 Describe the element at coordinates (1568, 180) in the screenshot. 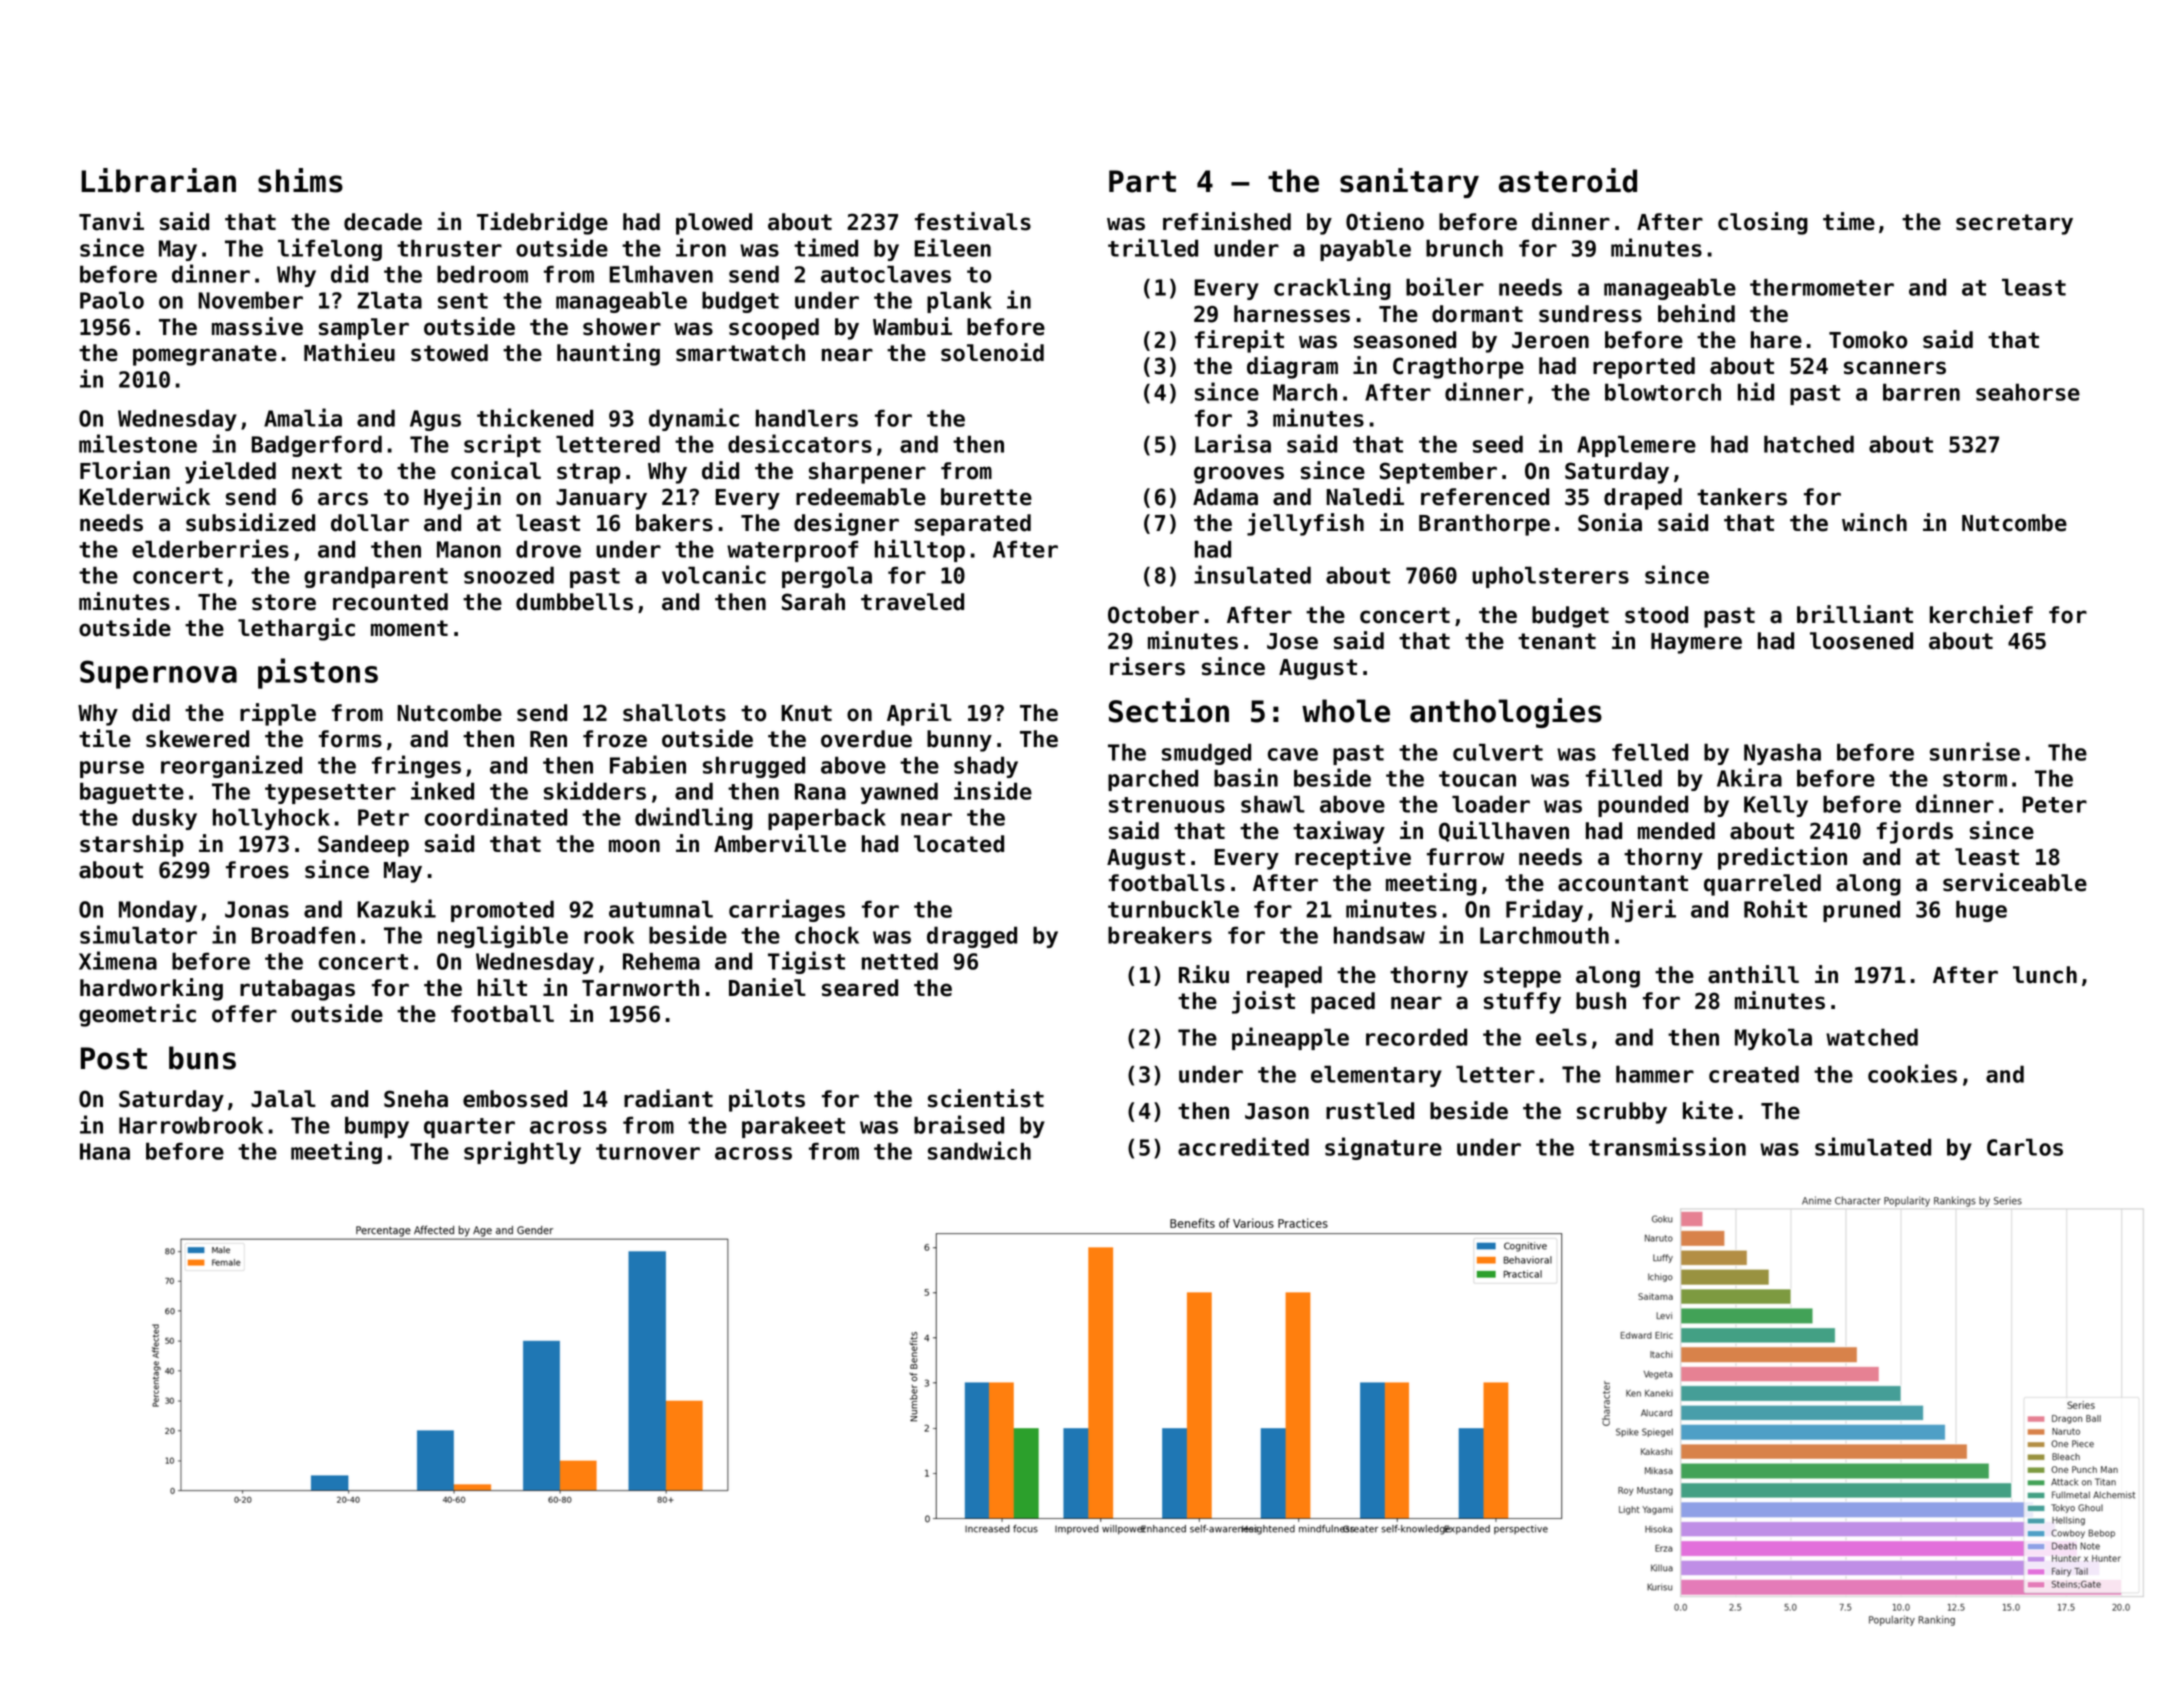

I see `asteroid` at that location.
